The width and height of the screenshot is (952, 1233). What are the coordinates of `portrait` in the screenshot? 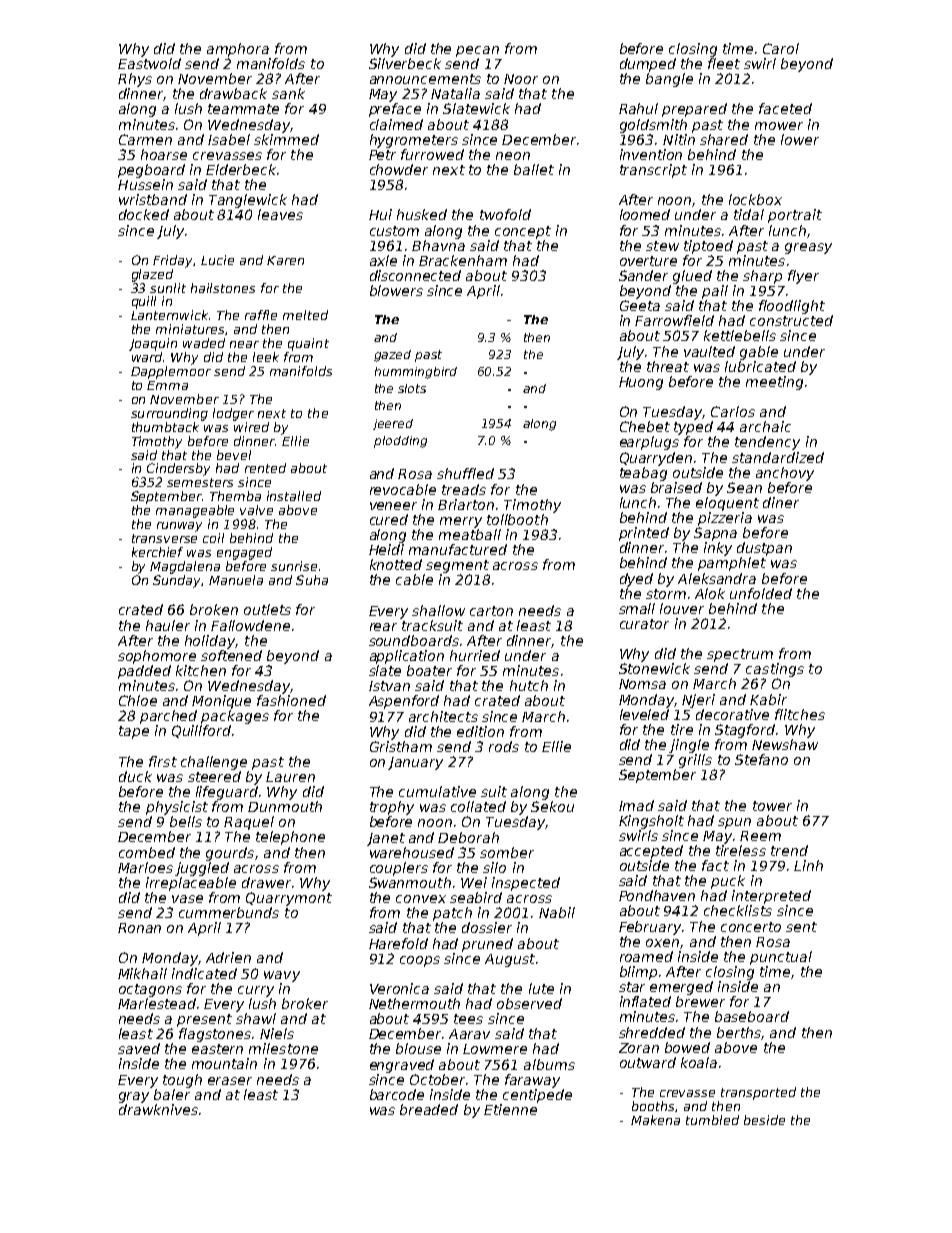 It's located at (795, 216).
